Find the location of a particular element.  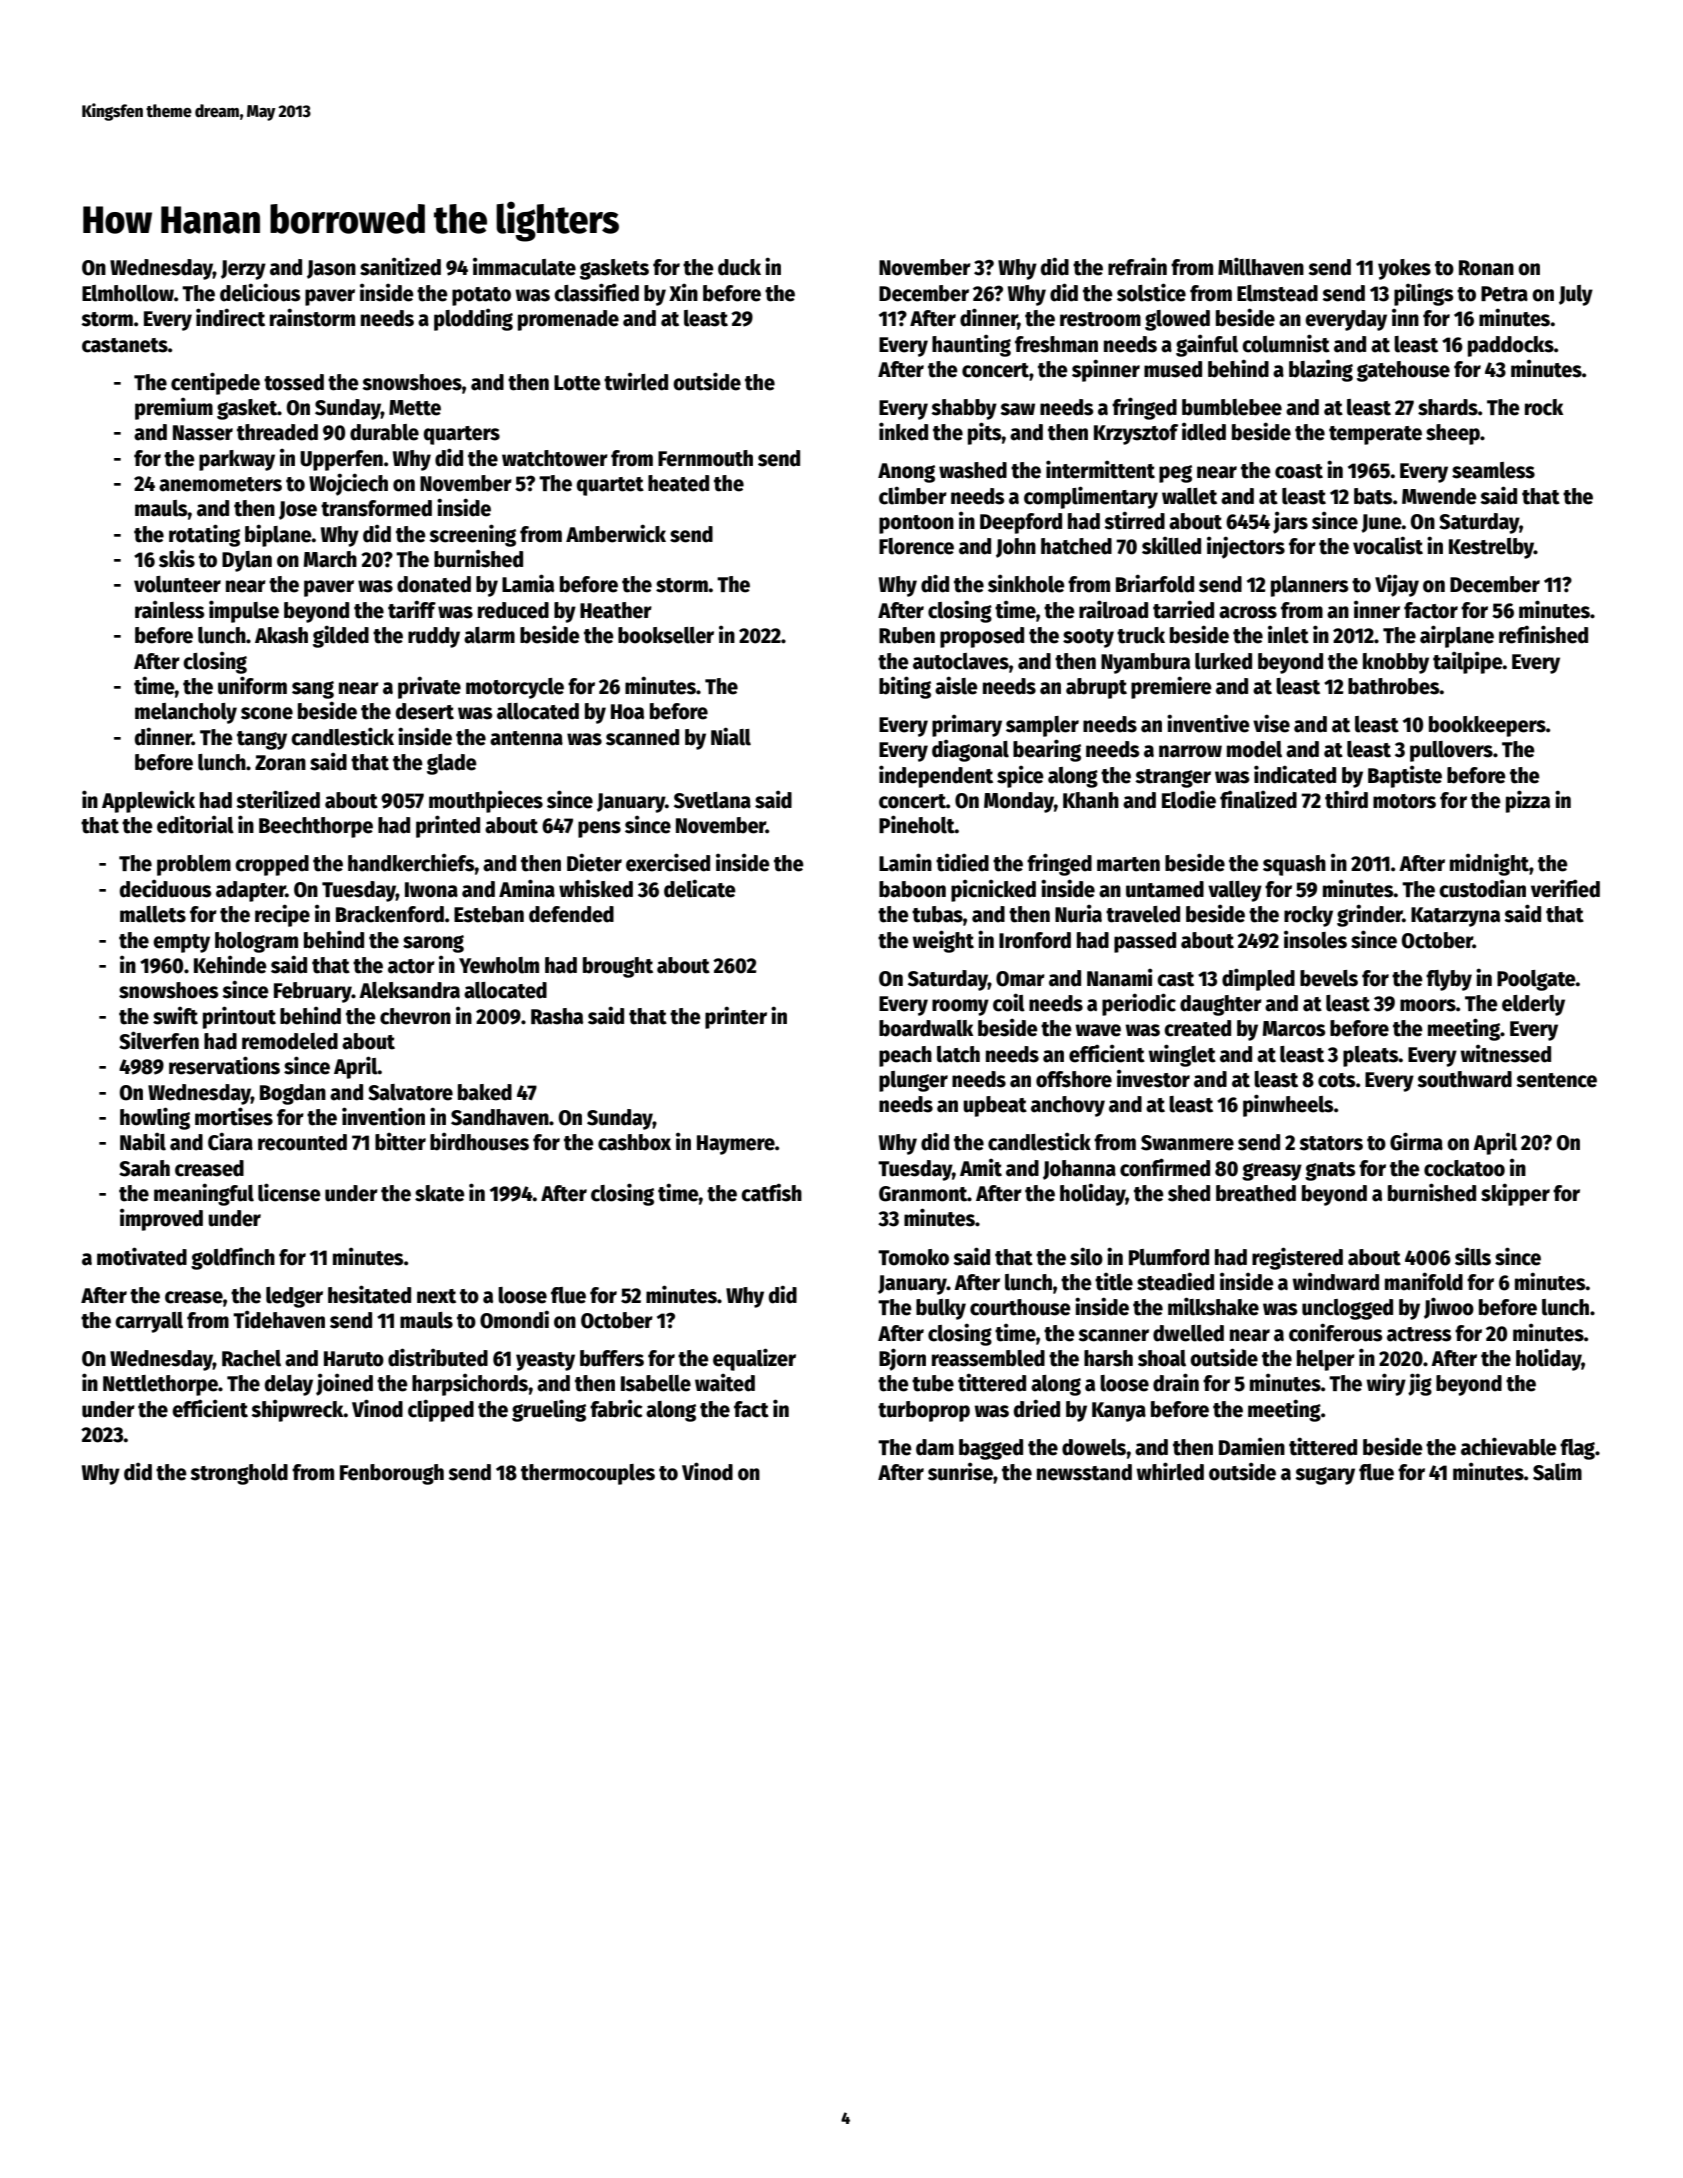

Marcos is located at coordinates (1294, 1029).
